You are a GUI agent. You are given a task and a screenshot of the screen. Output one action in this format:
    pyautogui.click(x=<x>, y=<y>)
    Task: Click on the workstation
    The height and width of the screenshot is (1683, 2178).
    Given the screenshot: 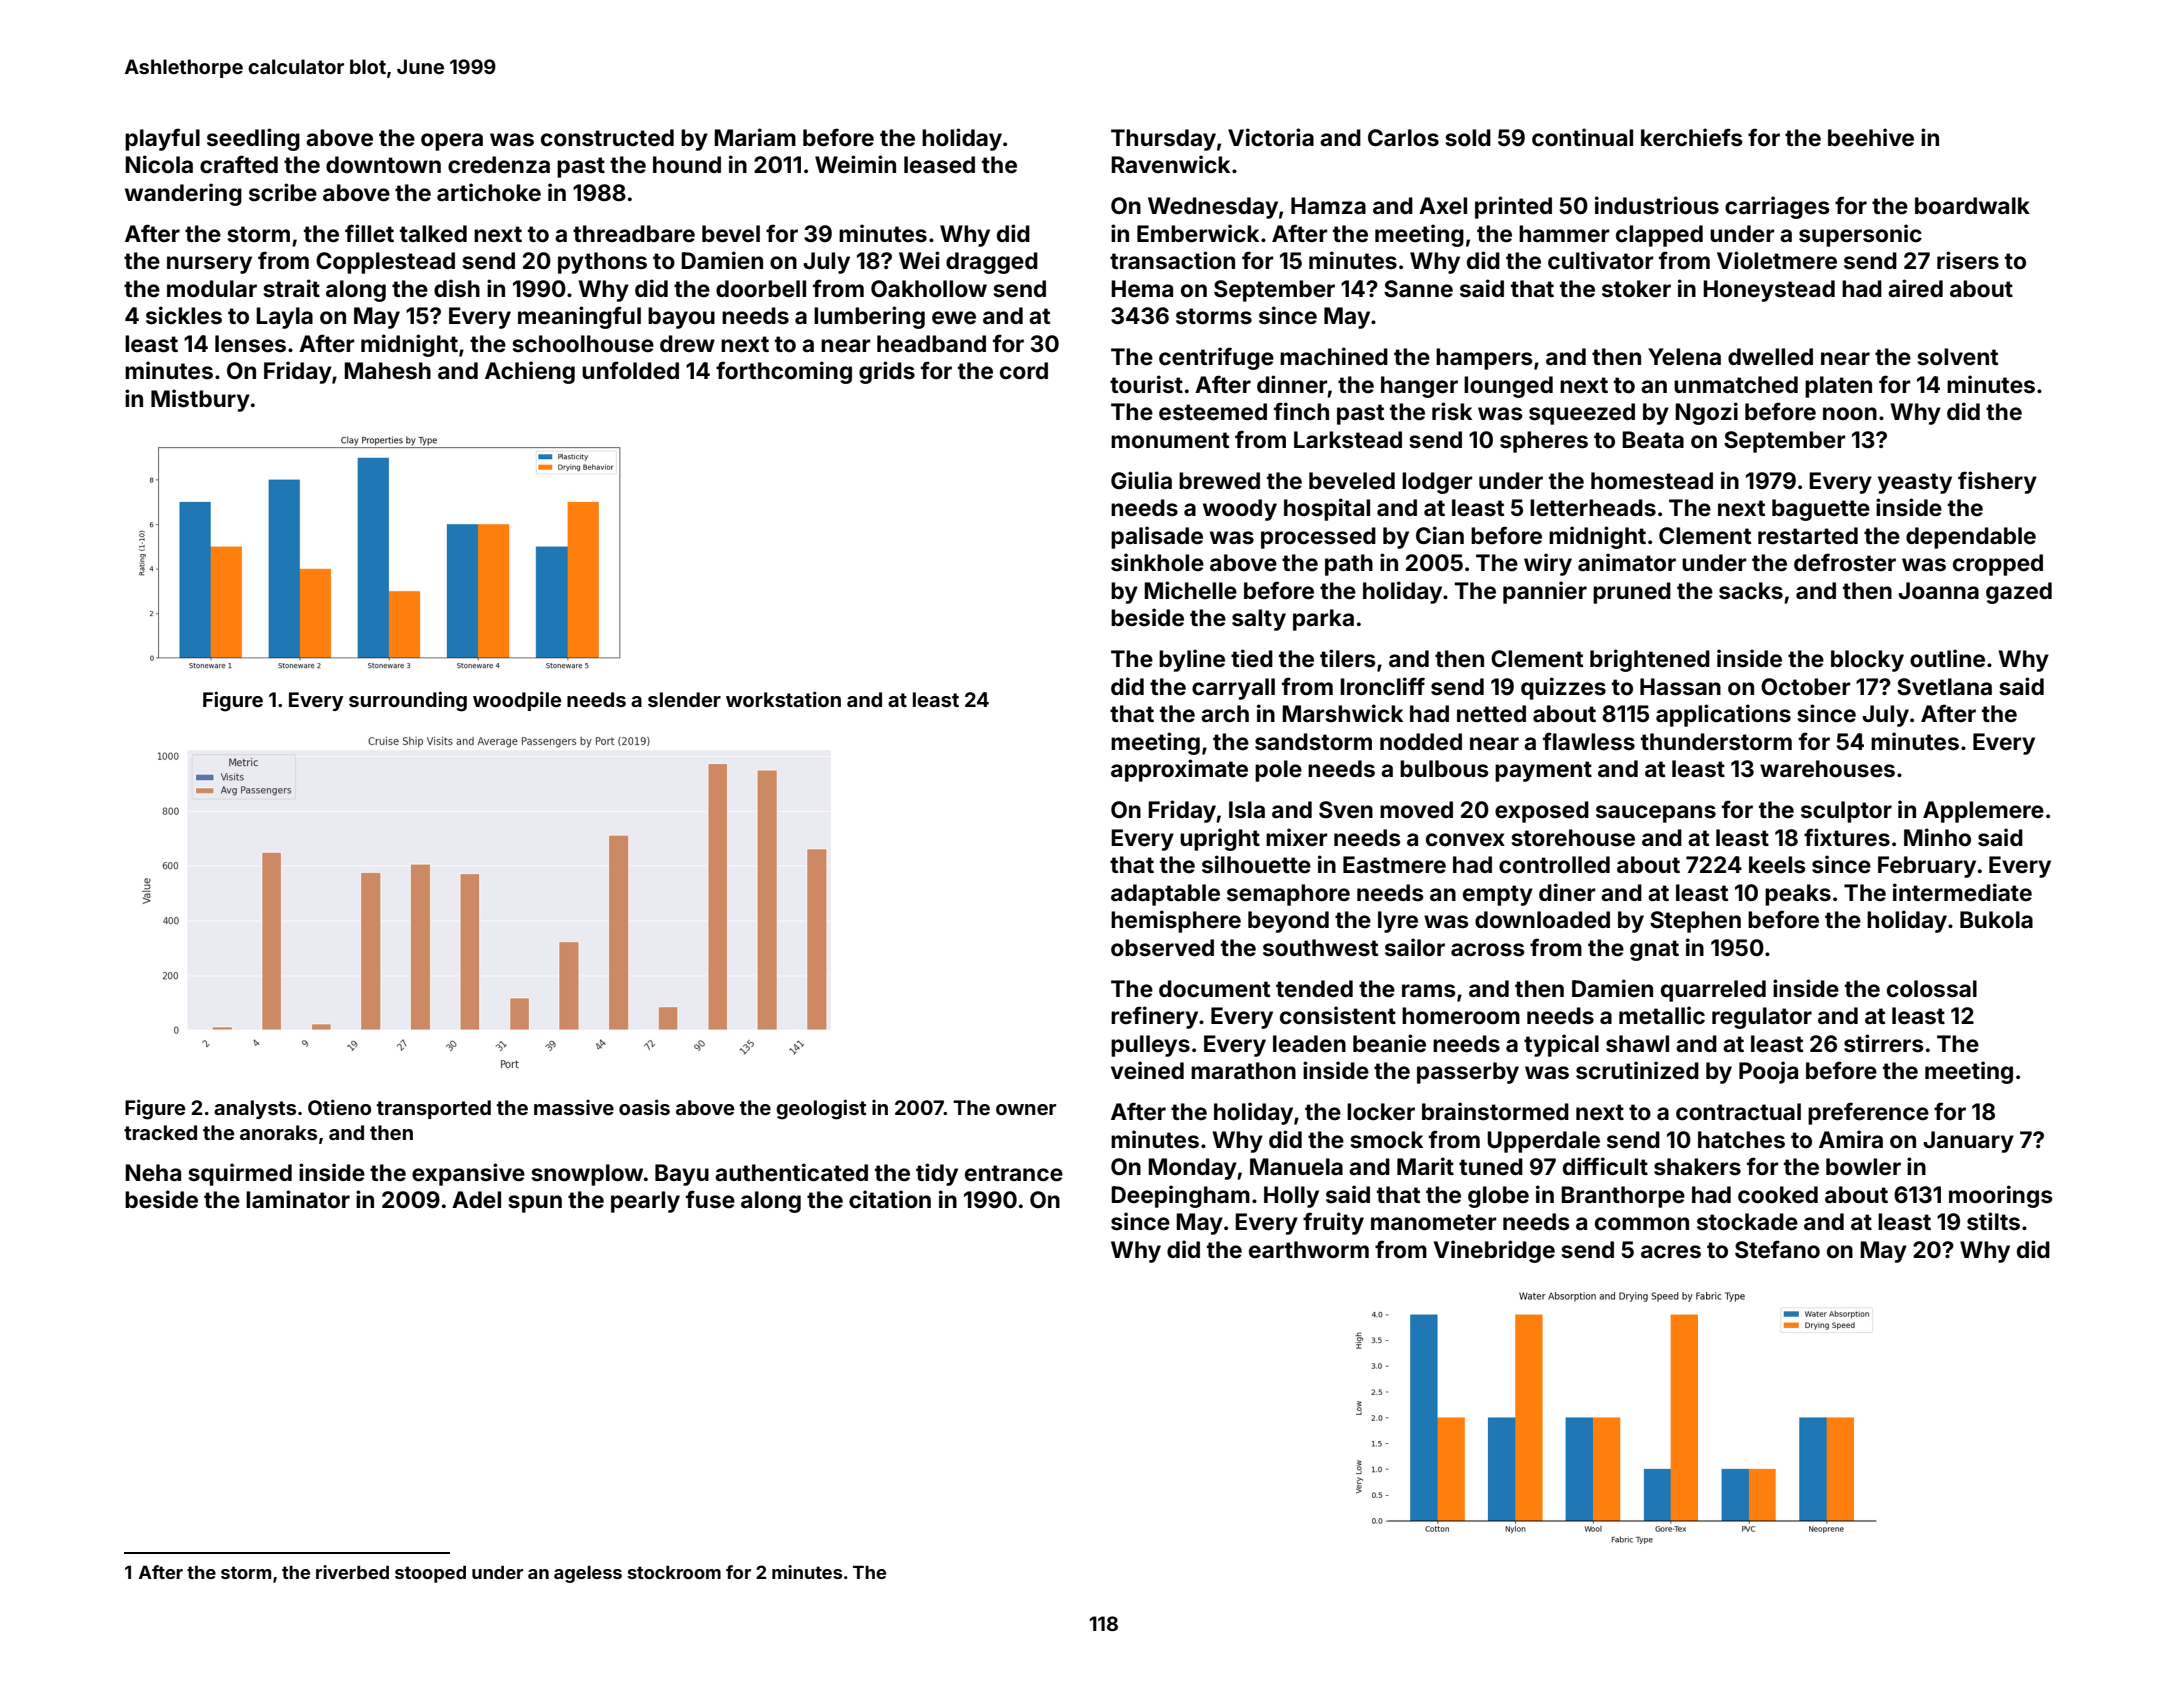 What is the action you would take?
    pyautogui.click(x=783, y=699)
